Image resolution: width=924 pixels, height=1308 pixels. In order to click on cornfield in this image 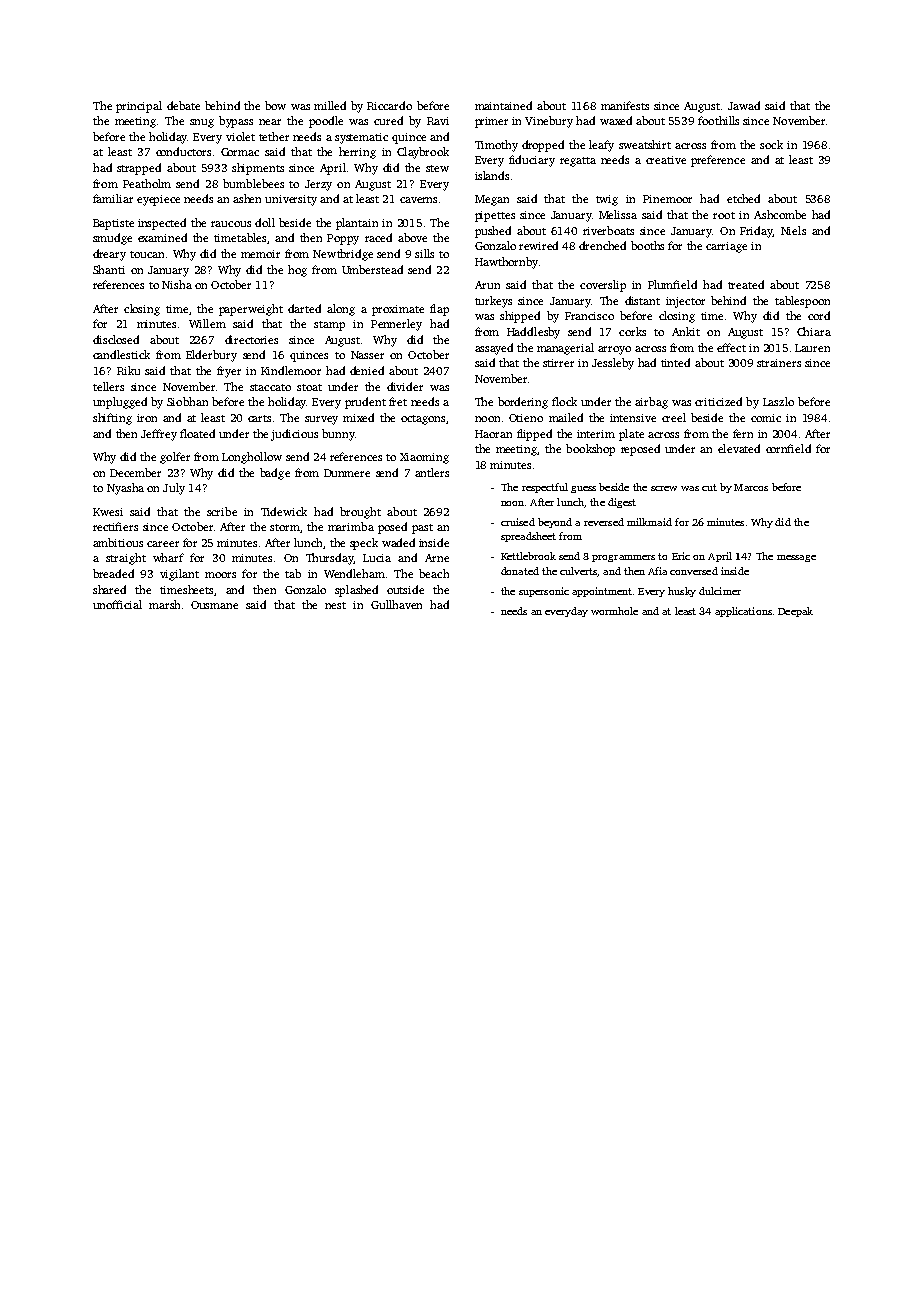, I will do `click(788, 448)`.
